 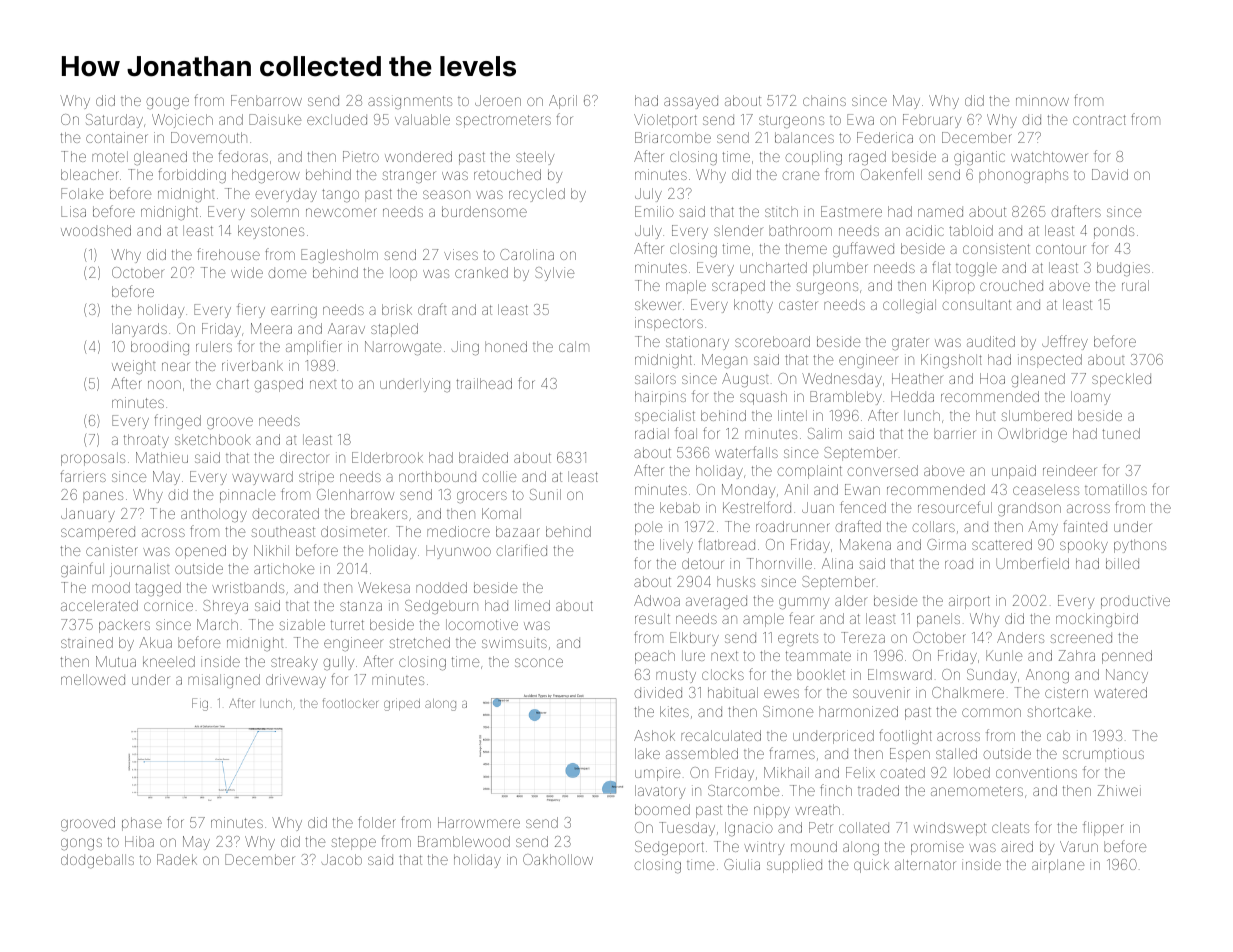 What do you see at coordinates (792, 415) in the page?
I see `lintel` at bounding box center [792, 415].
